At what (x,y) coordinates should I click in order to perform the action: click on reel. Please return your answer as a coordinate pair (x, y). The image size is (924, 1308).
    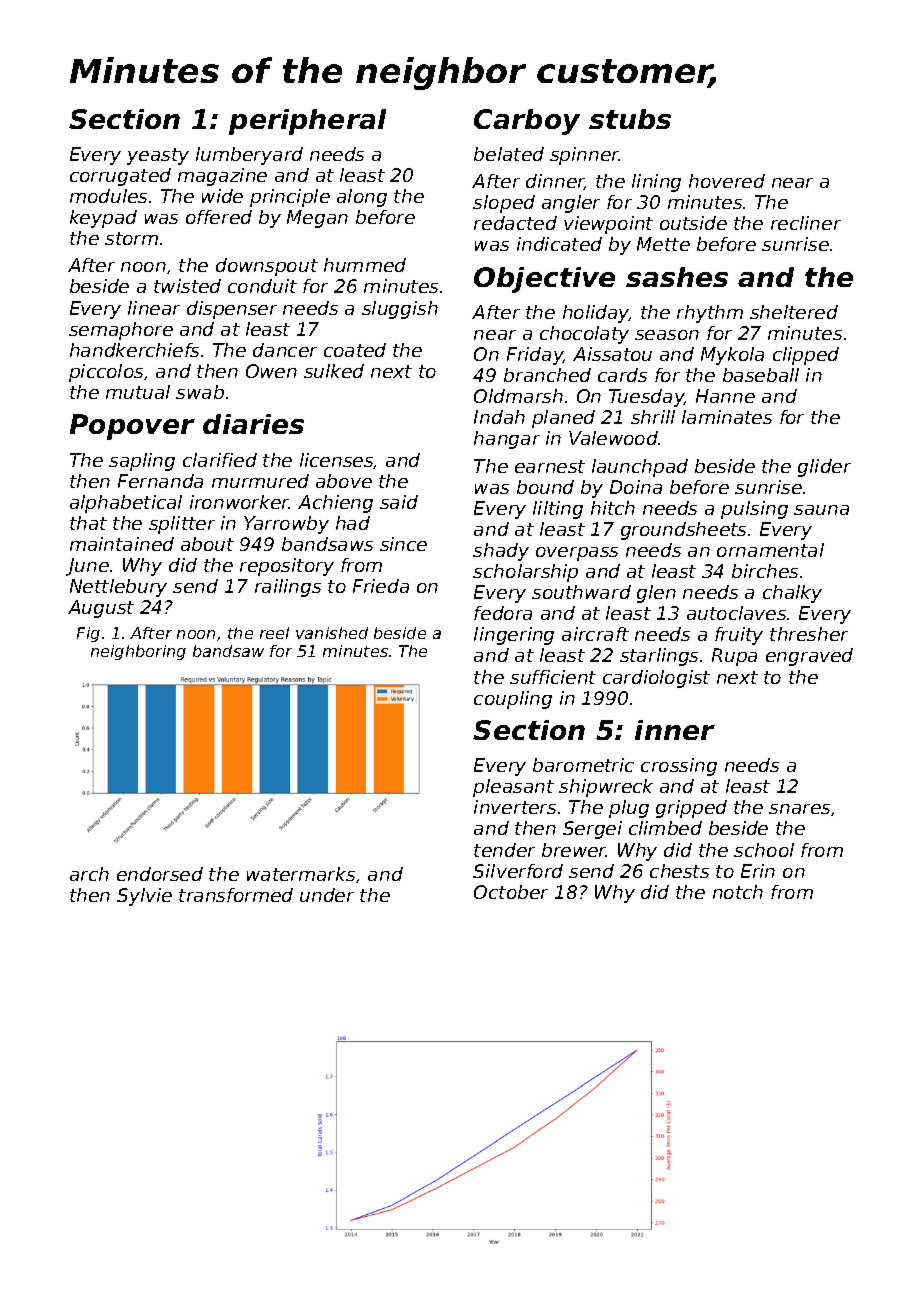
    Looking at the image, I should click on (274, 633).
